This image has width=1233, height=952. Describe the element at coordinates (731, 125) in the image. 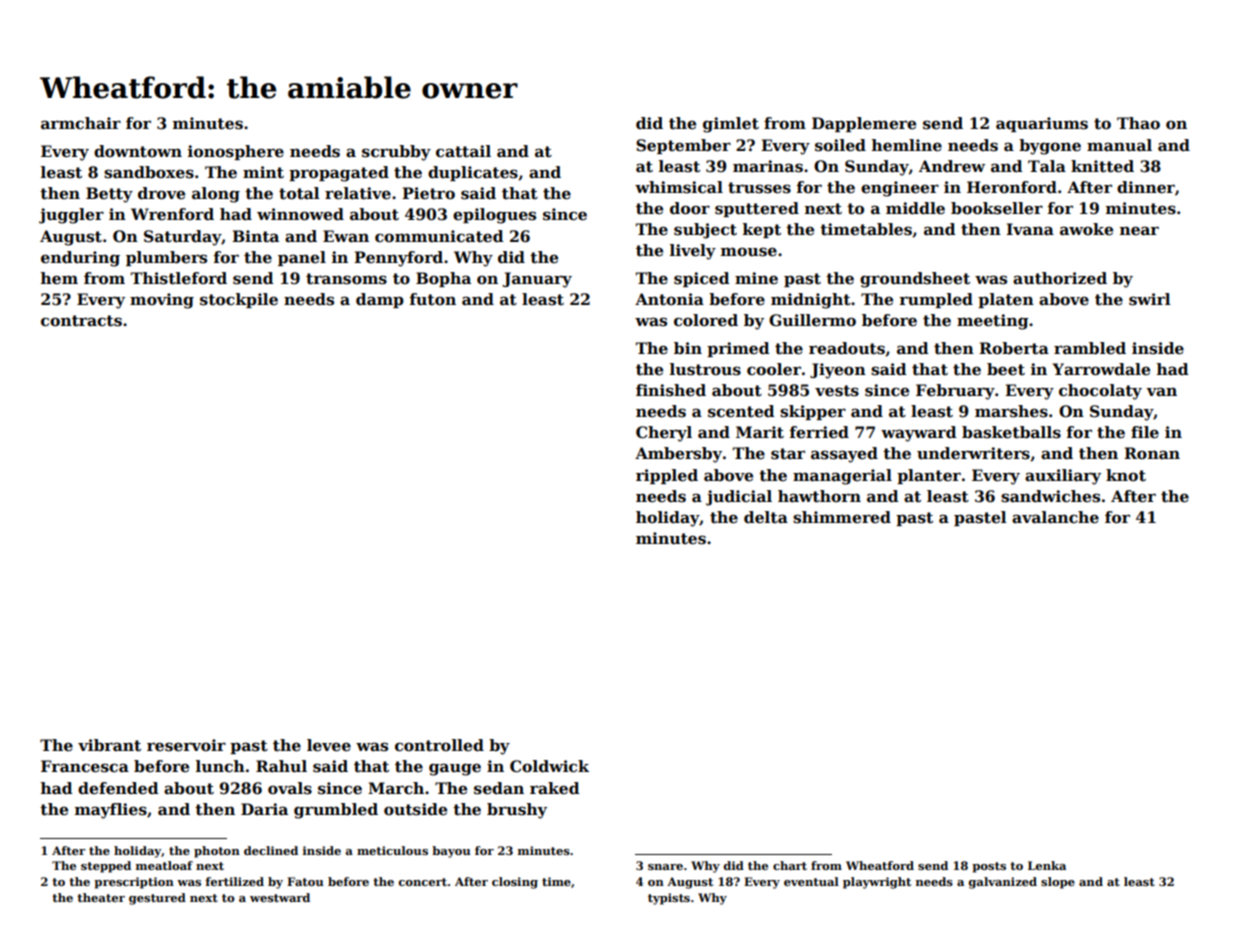

I see `gimlet` at that location.
